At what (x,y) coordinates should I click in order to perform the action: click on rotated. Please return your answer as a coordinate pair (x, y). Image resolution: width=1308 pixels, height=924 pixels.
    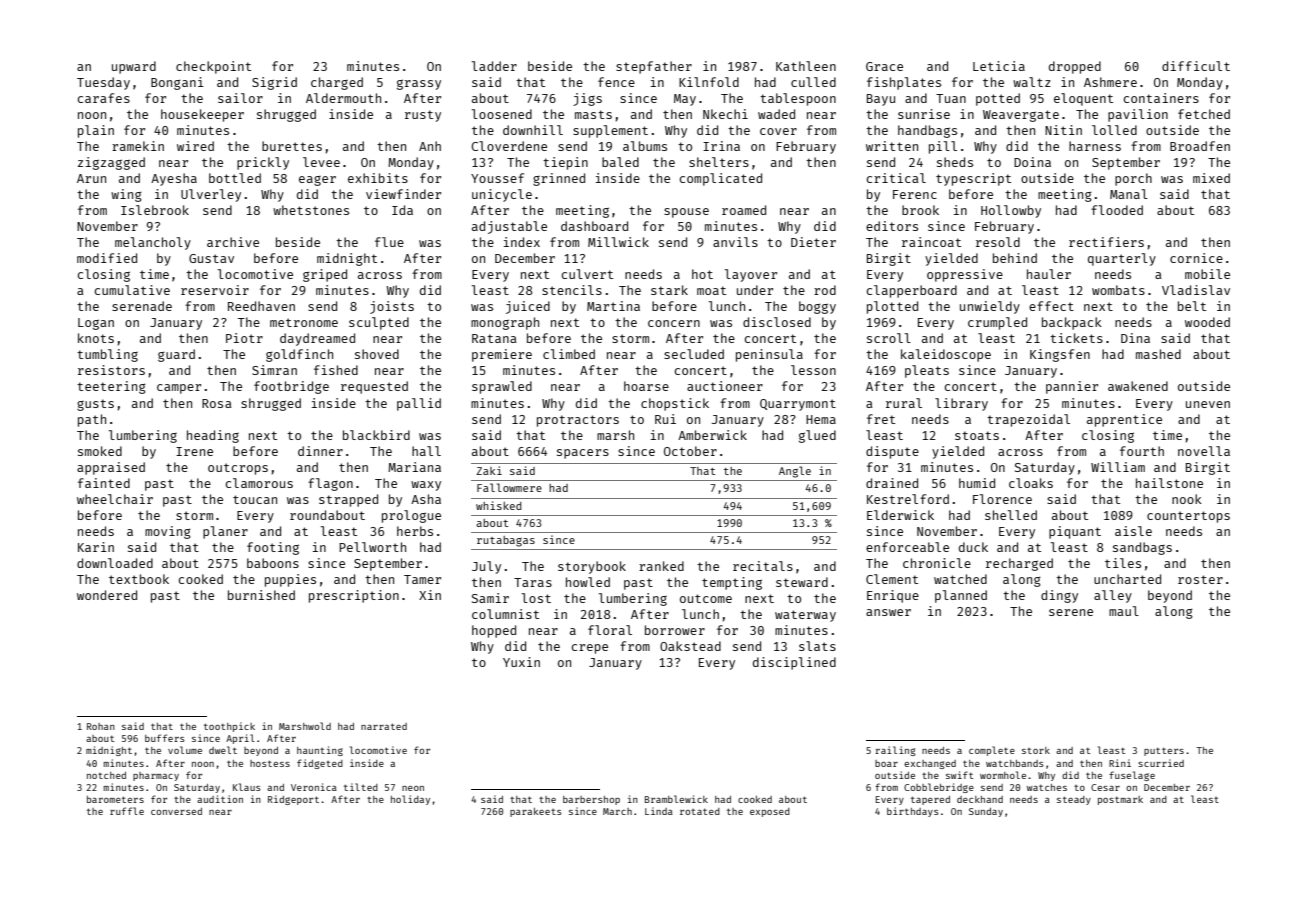
    Looking at the image, I should click on (700, 811).
